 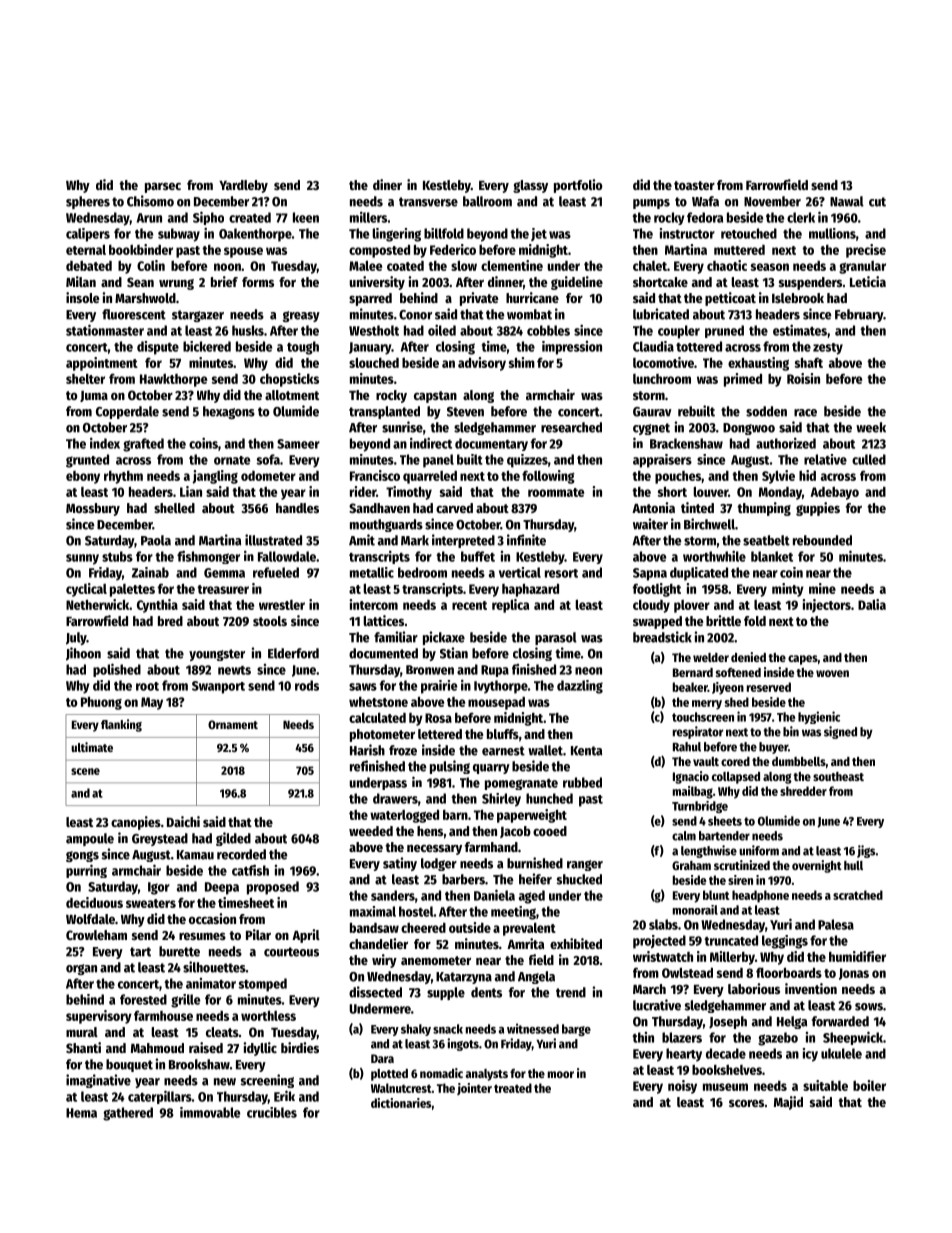 I want to click on guideline, so click(x=577, y=283).
